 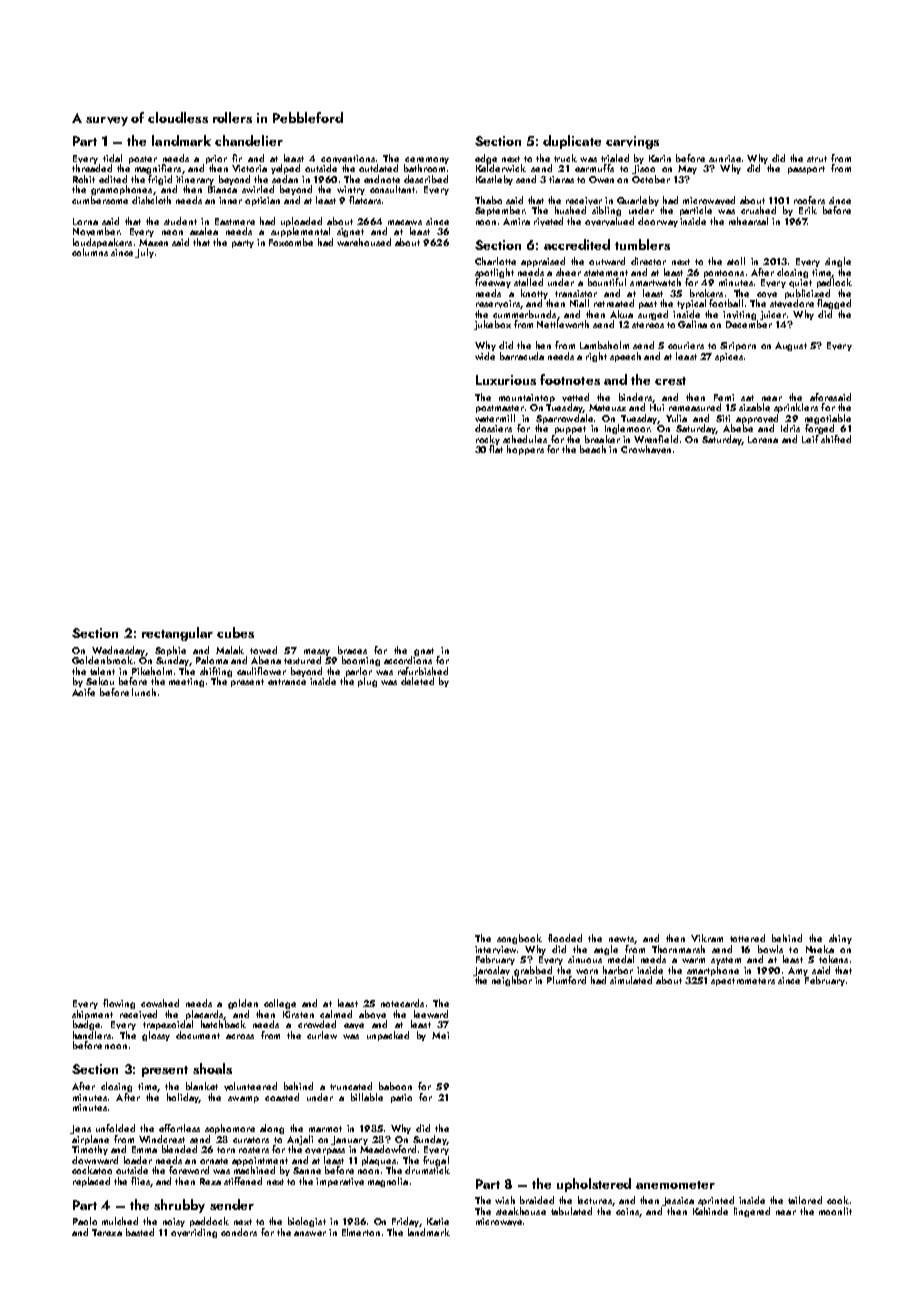 I want to click on gnat, so click(x=424, y=652).
